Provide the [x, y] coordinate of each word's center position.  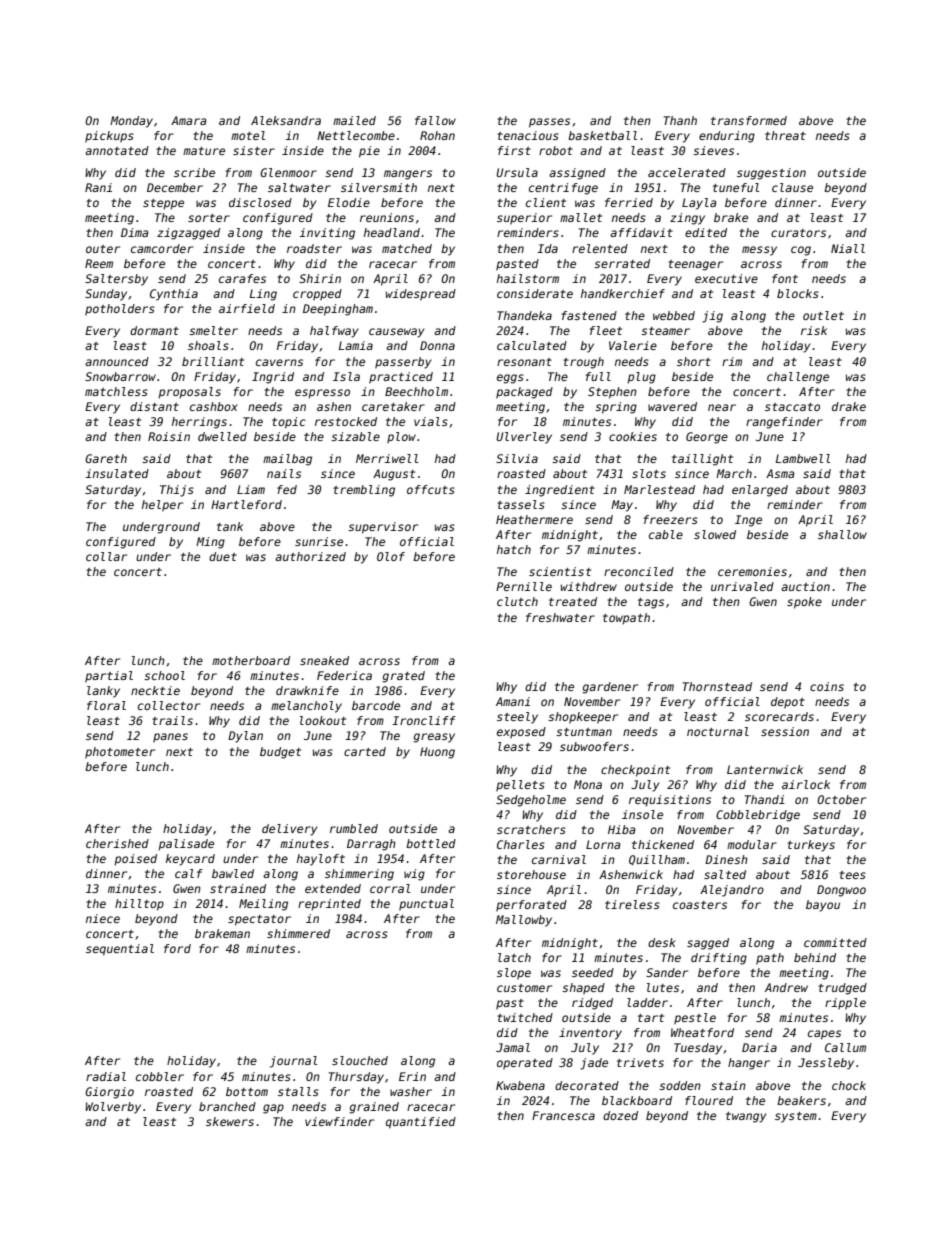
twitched [525, 1017]
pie [369, 152]
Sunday [106, 295]
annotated [117, 150]
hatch [514, 549]
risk [814, 330]
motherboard [251, 660]
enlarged [760, 491]
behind [815, 957]
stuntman [584, 732]
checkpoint [635, 771]
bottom [247, 1091]
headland [392, 232]
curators [798, 233]
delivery [289, 830]
